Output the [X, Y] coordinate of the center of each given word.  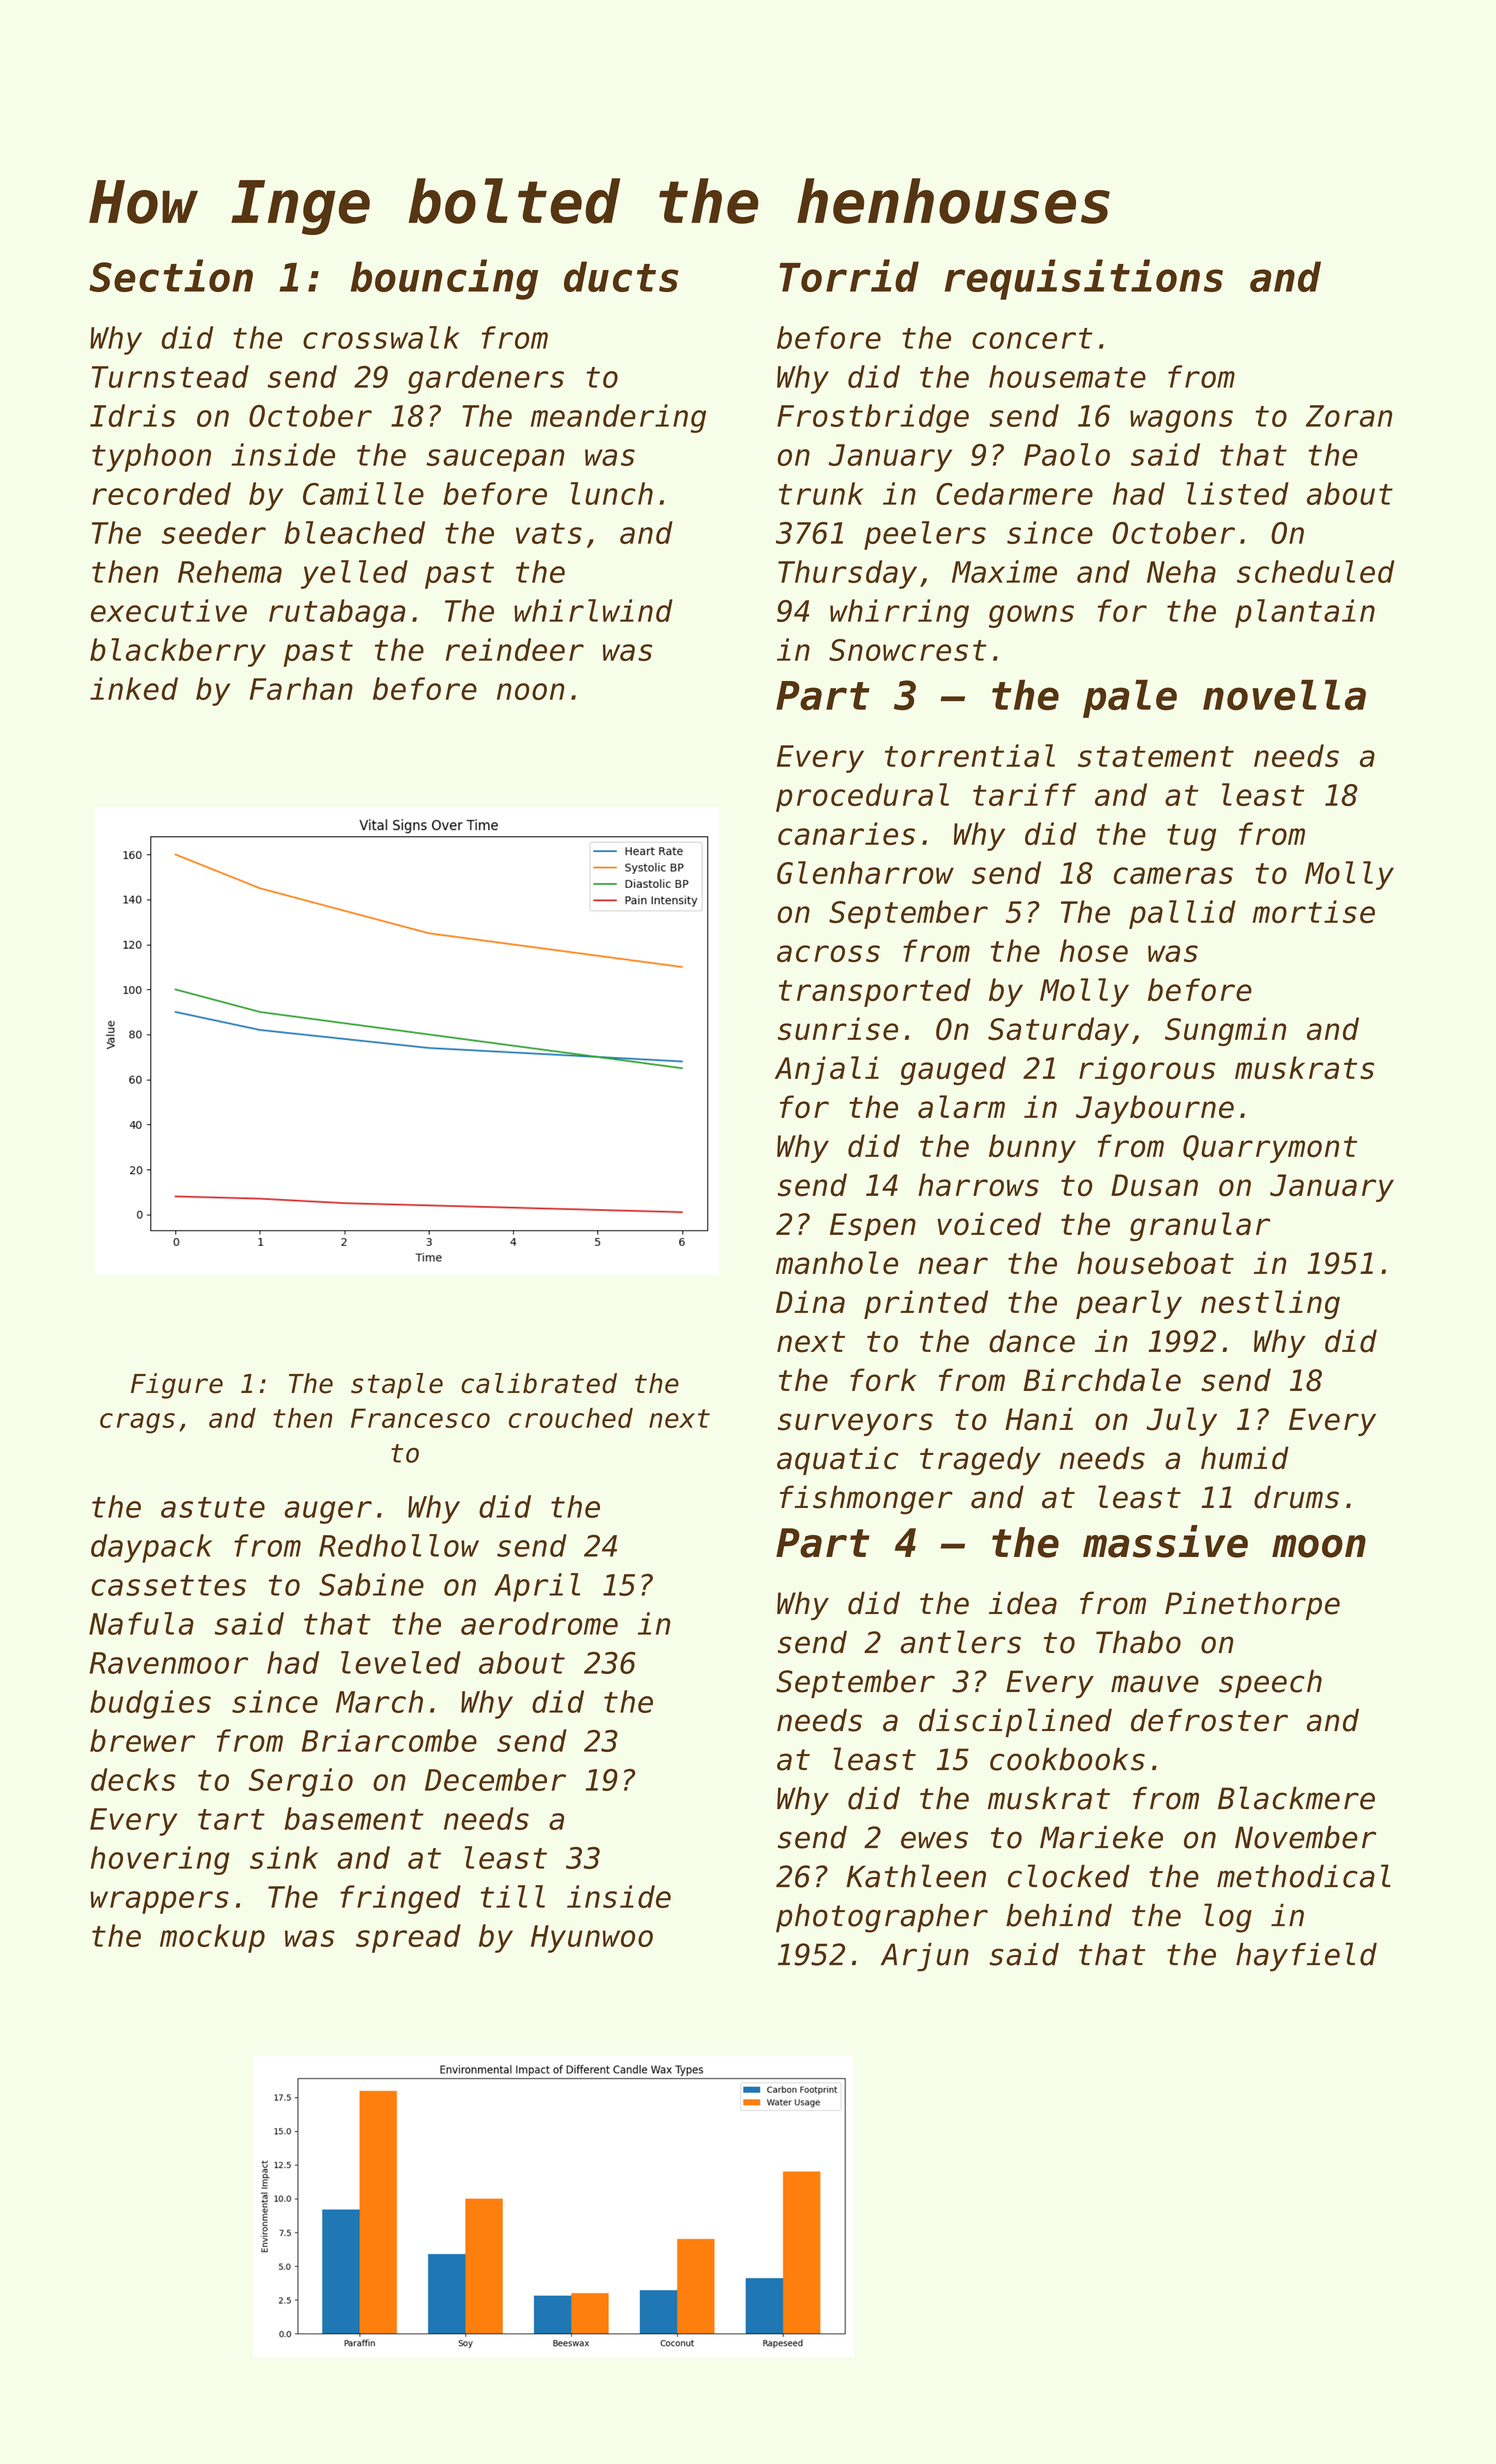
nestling [1270, 1304]
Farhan [301, 688]
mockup [212, 1938]
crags [137, 1423]
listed [1238, 493]
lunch [612, 493]
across [828, 953]
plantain [1305, 613]
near [953, 1266]
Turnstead [170, 376]
